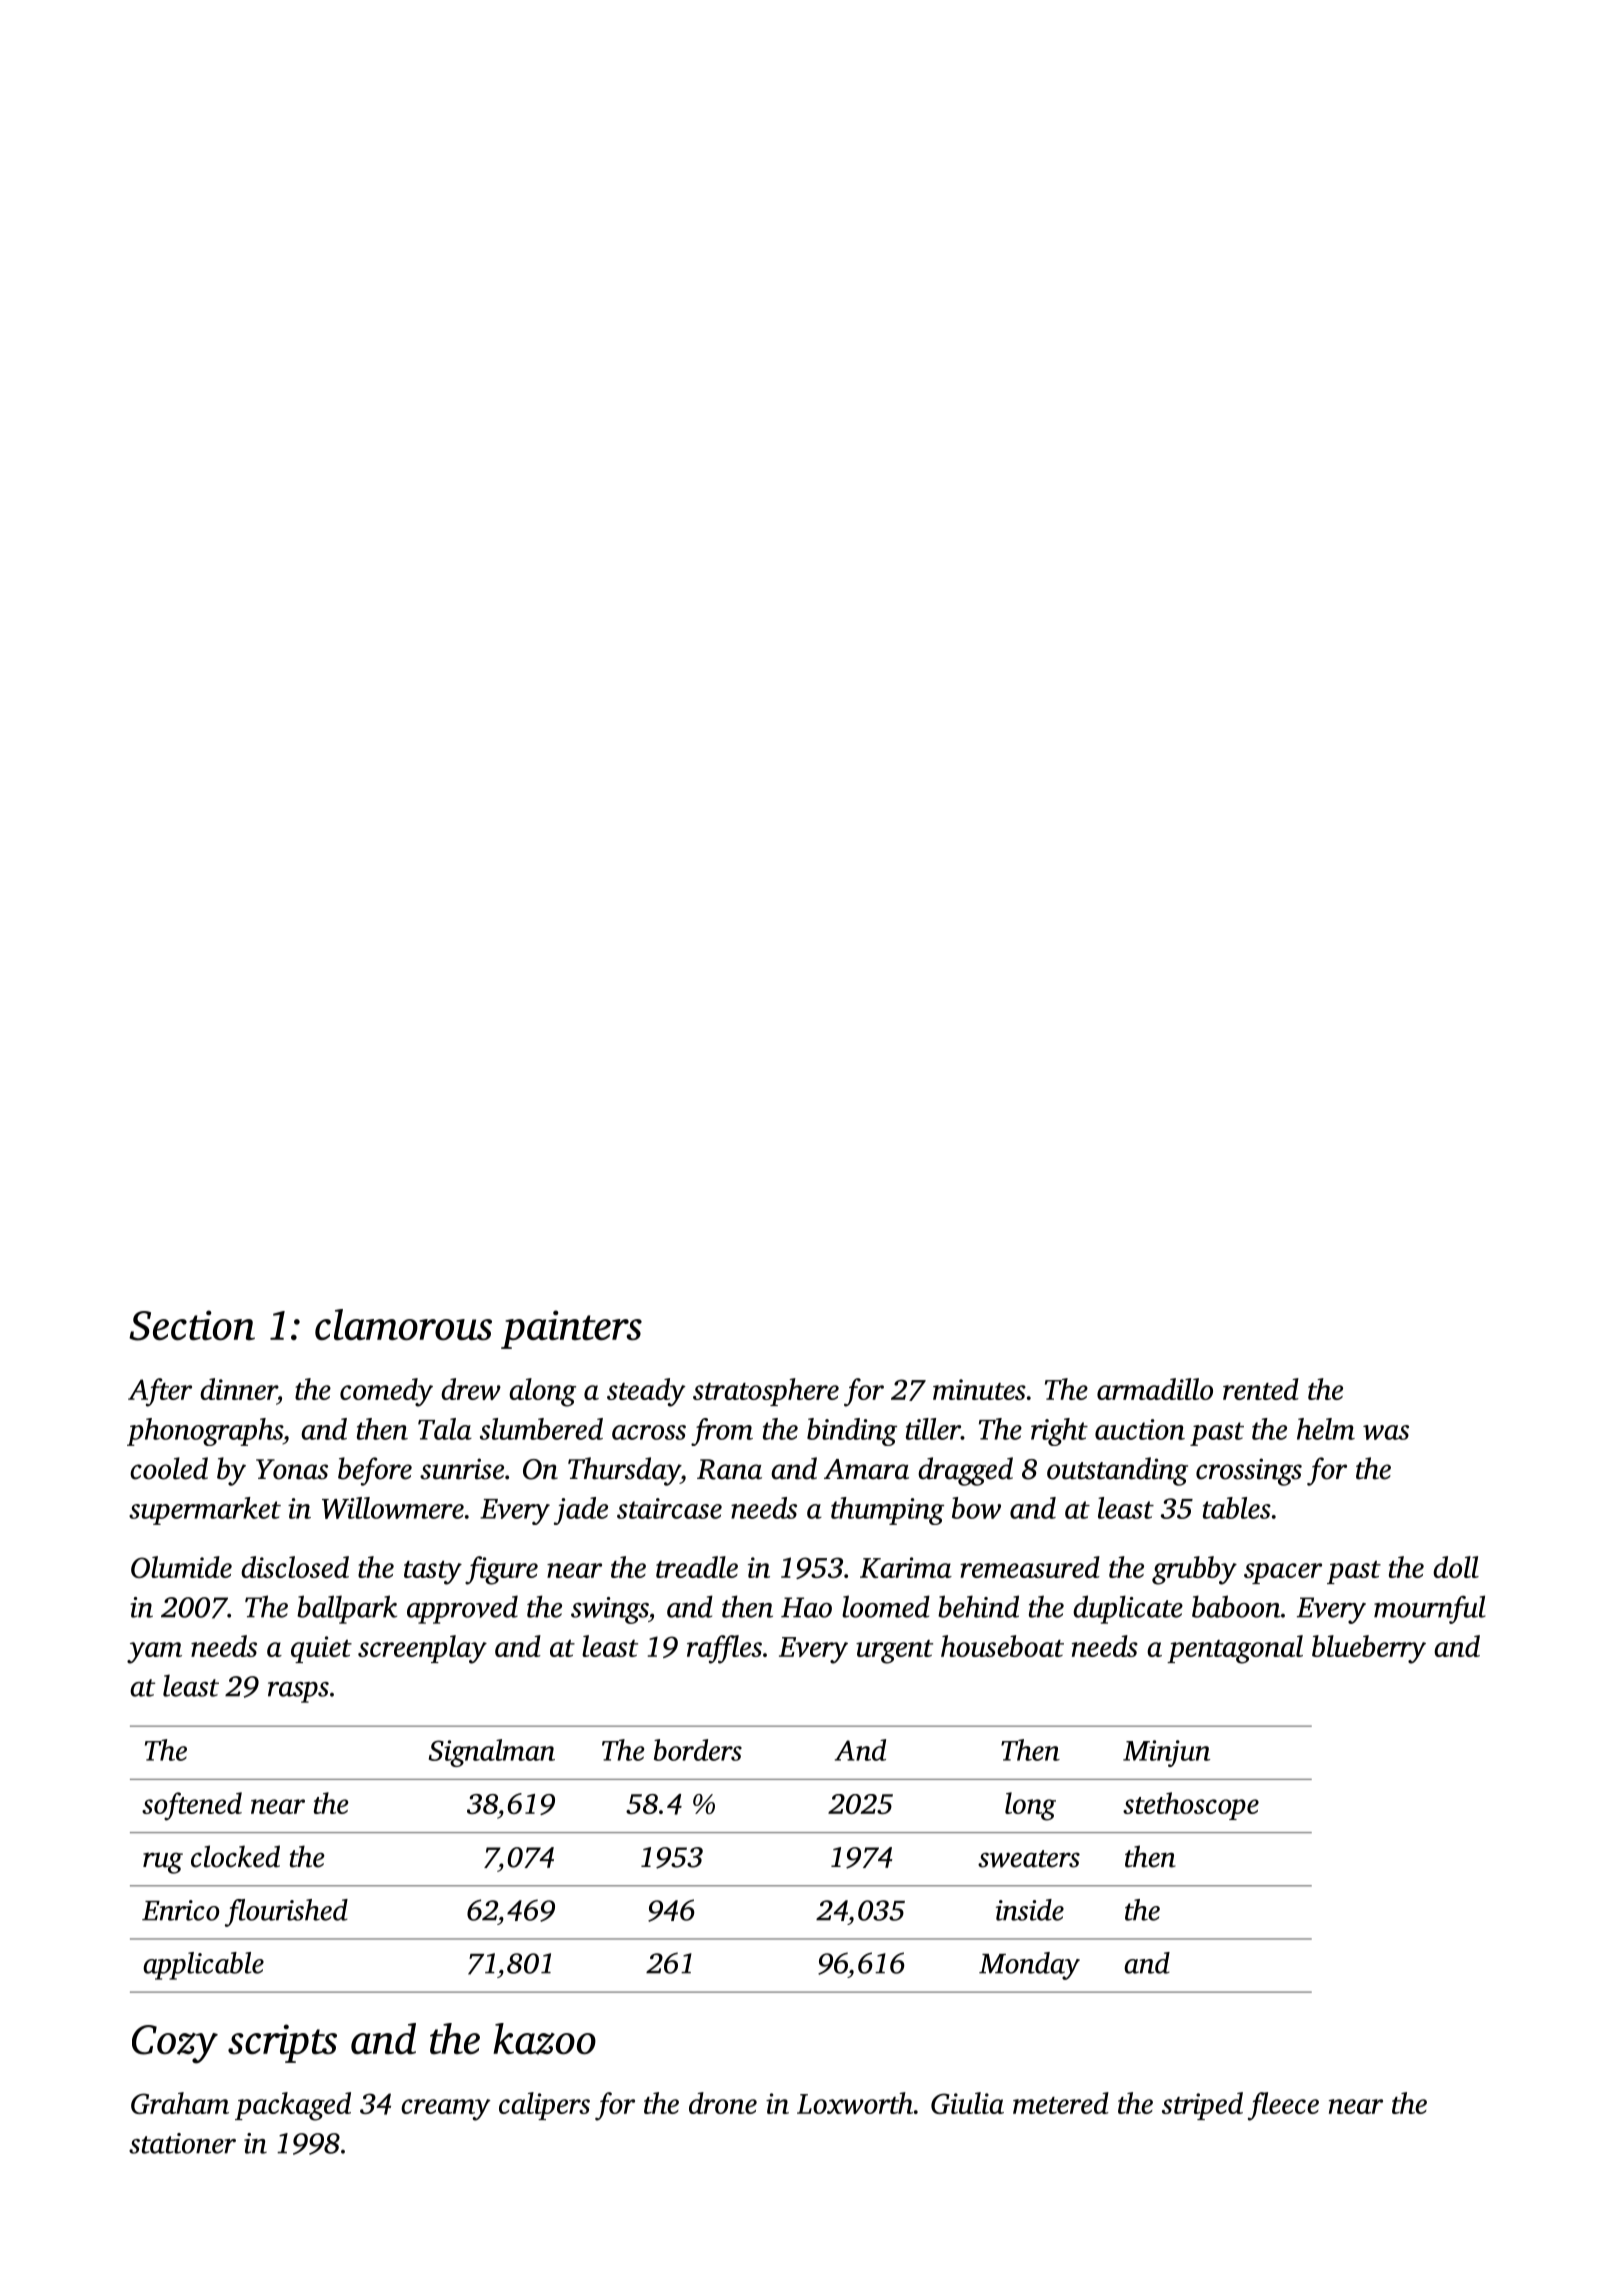  I want to click on armadillo, so click(1155, 1389).
